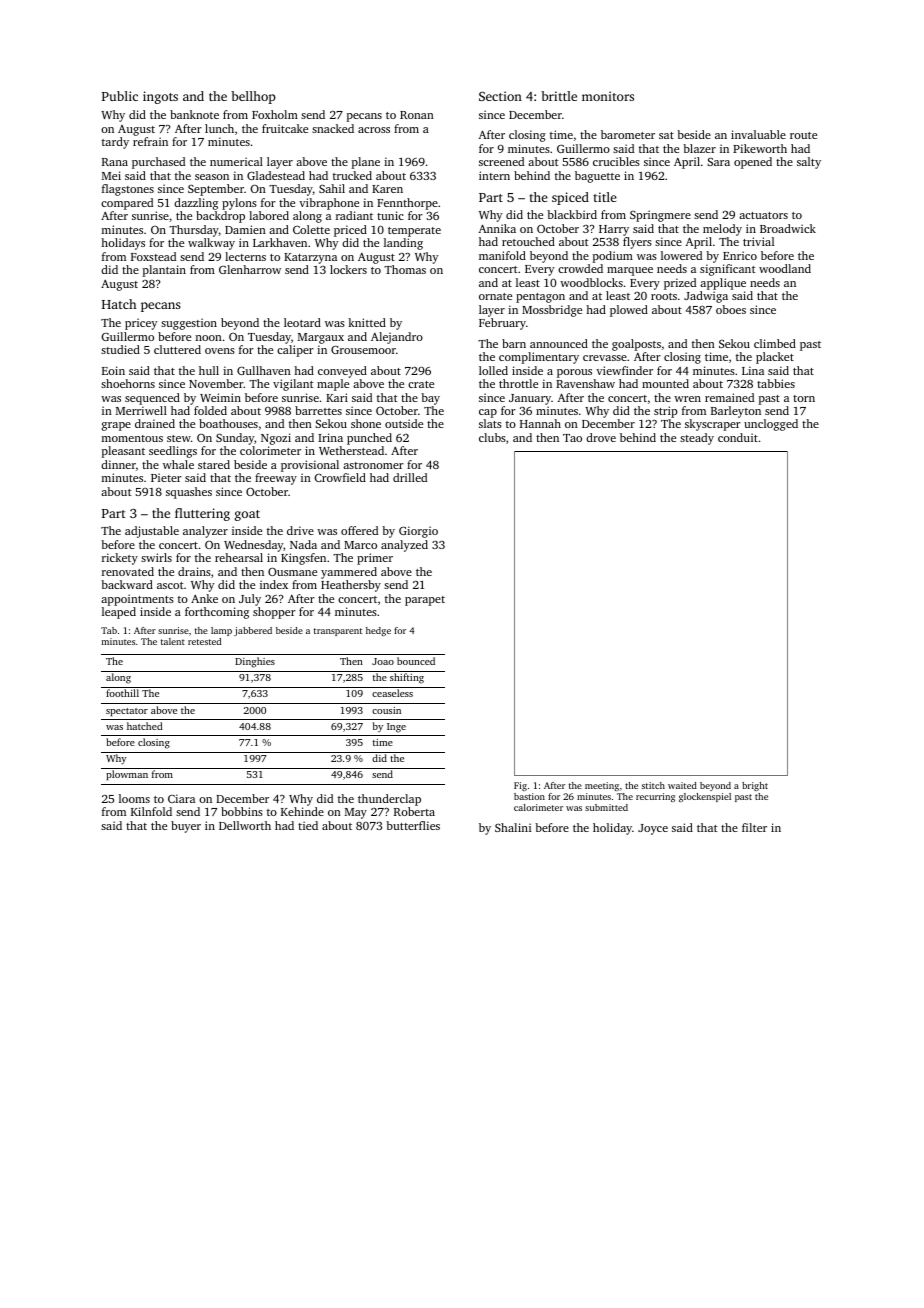 The image size is (924, 1308). I want to click on Section, so click(500, 96).
